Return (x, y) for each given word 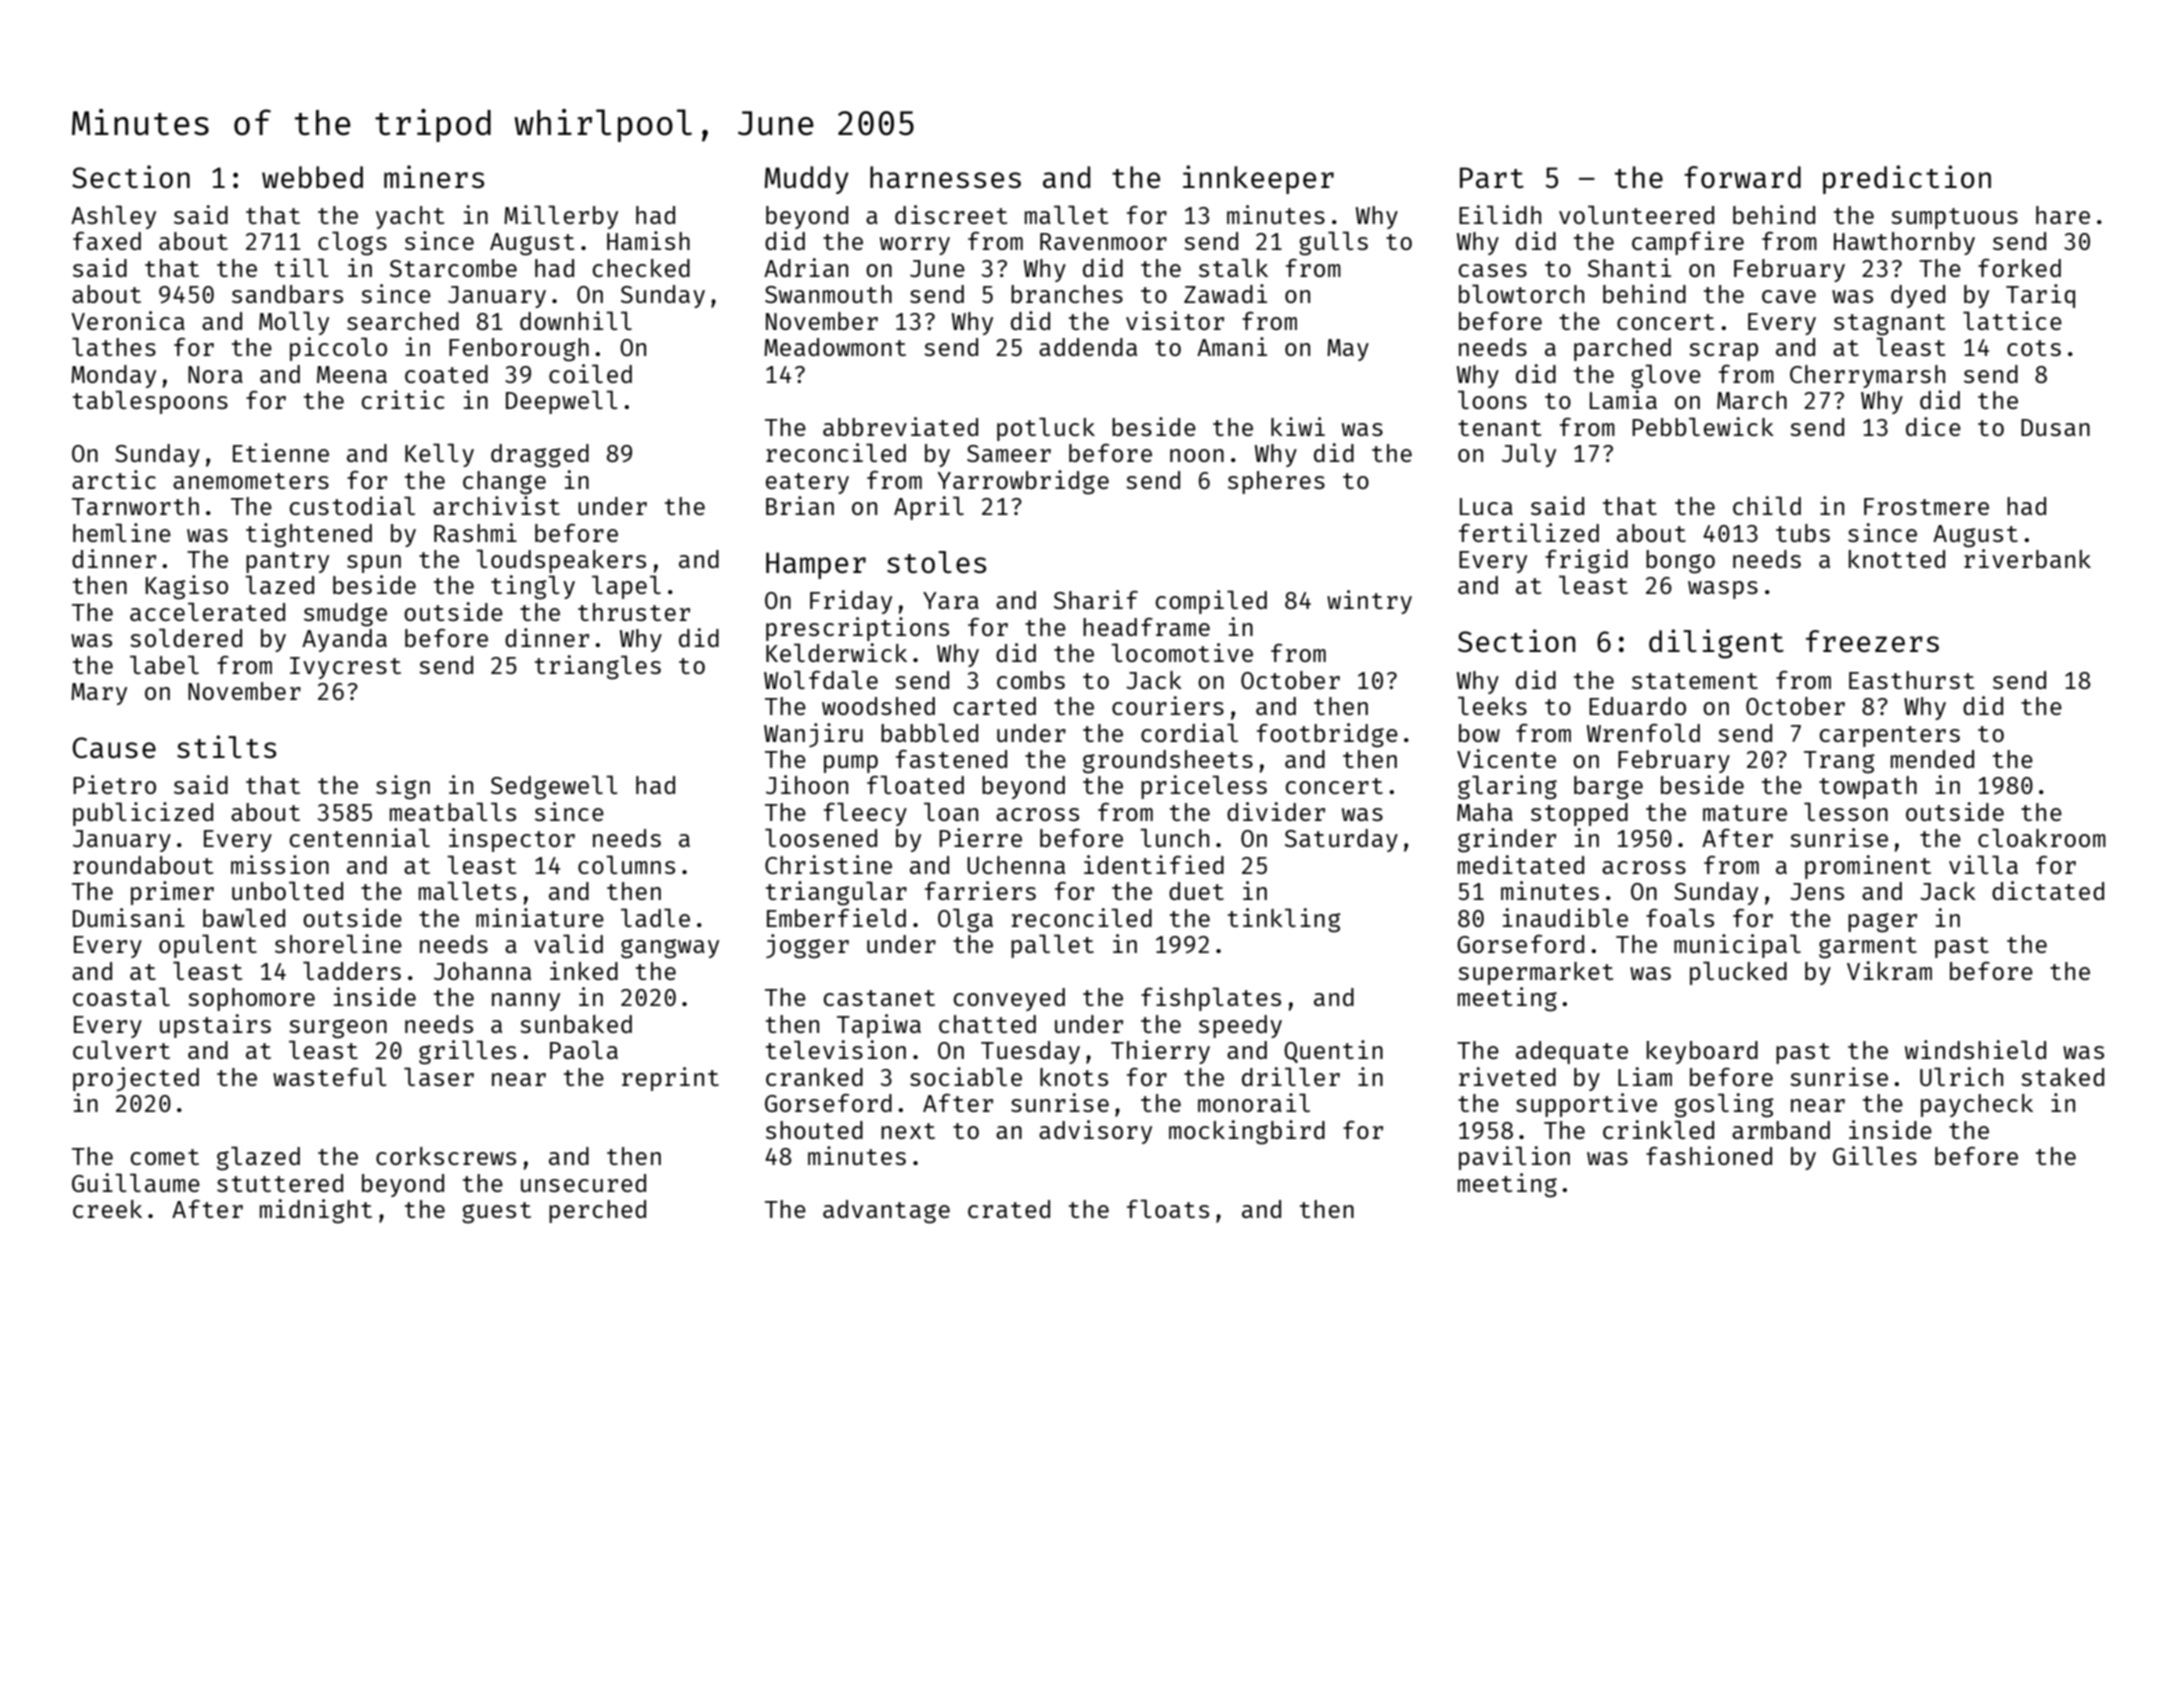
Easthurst (1911, 680)
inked (584, 970)
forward (1742, 177)
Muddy (807, 180)
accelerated (207, 611)
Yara (951, 600)
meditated (1521, 864)
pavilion (1514, 1158)
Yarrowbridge (1023, 482)
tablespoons (150, 402)
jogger (807, 946)
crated (1009, 1209)
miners (434, 176)
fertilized (1529, 532)
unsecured (583, 1183)
